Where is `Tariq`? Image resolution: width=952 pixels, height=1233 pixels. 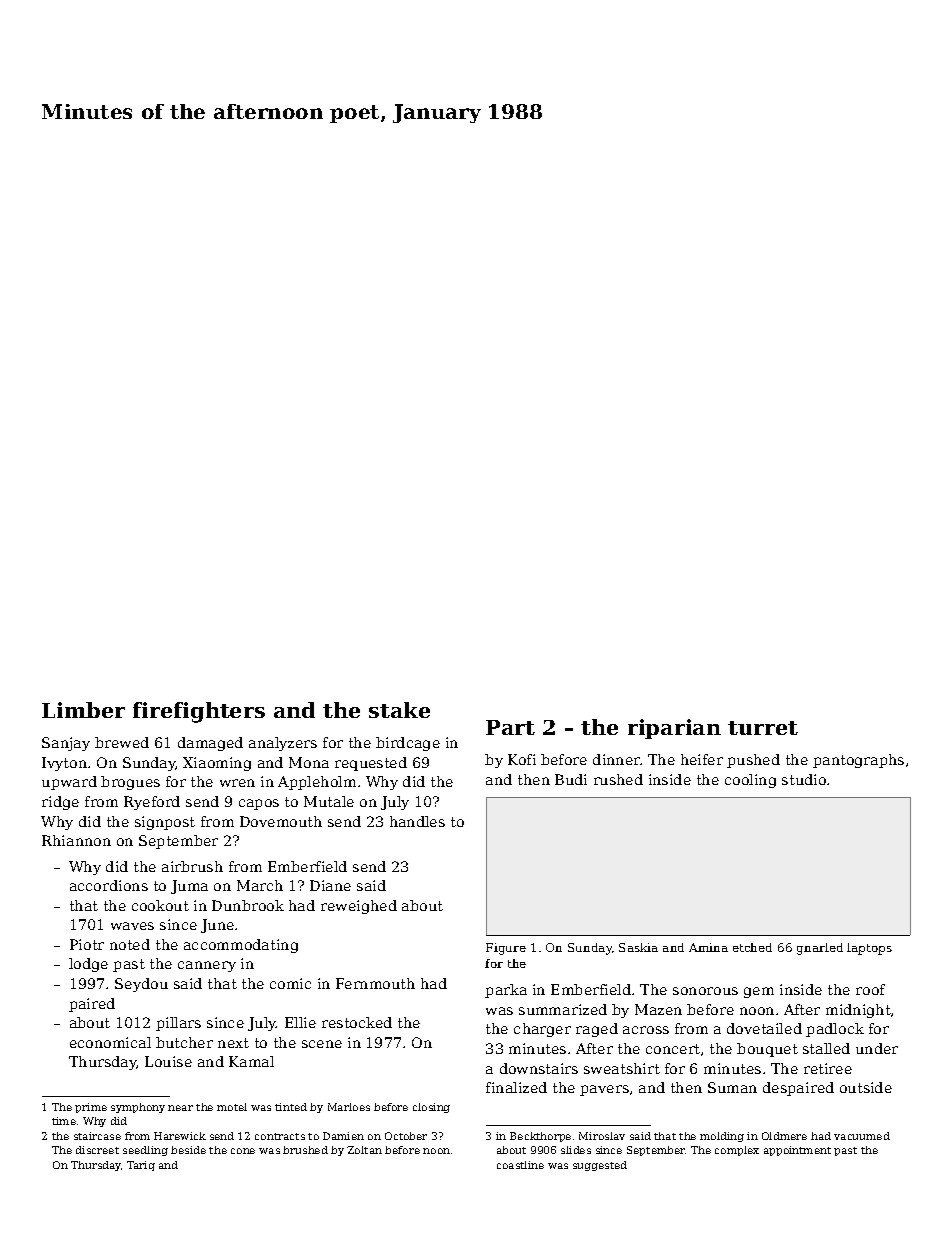
Tariq is located at coordinates (141, 1166).
